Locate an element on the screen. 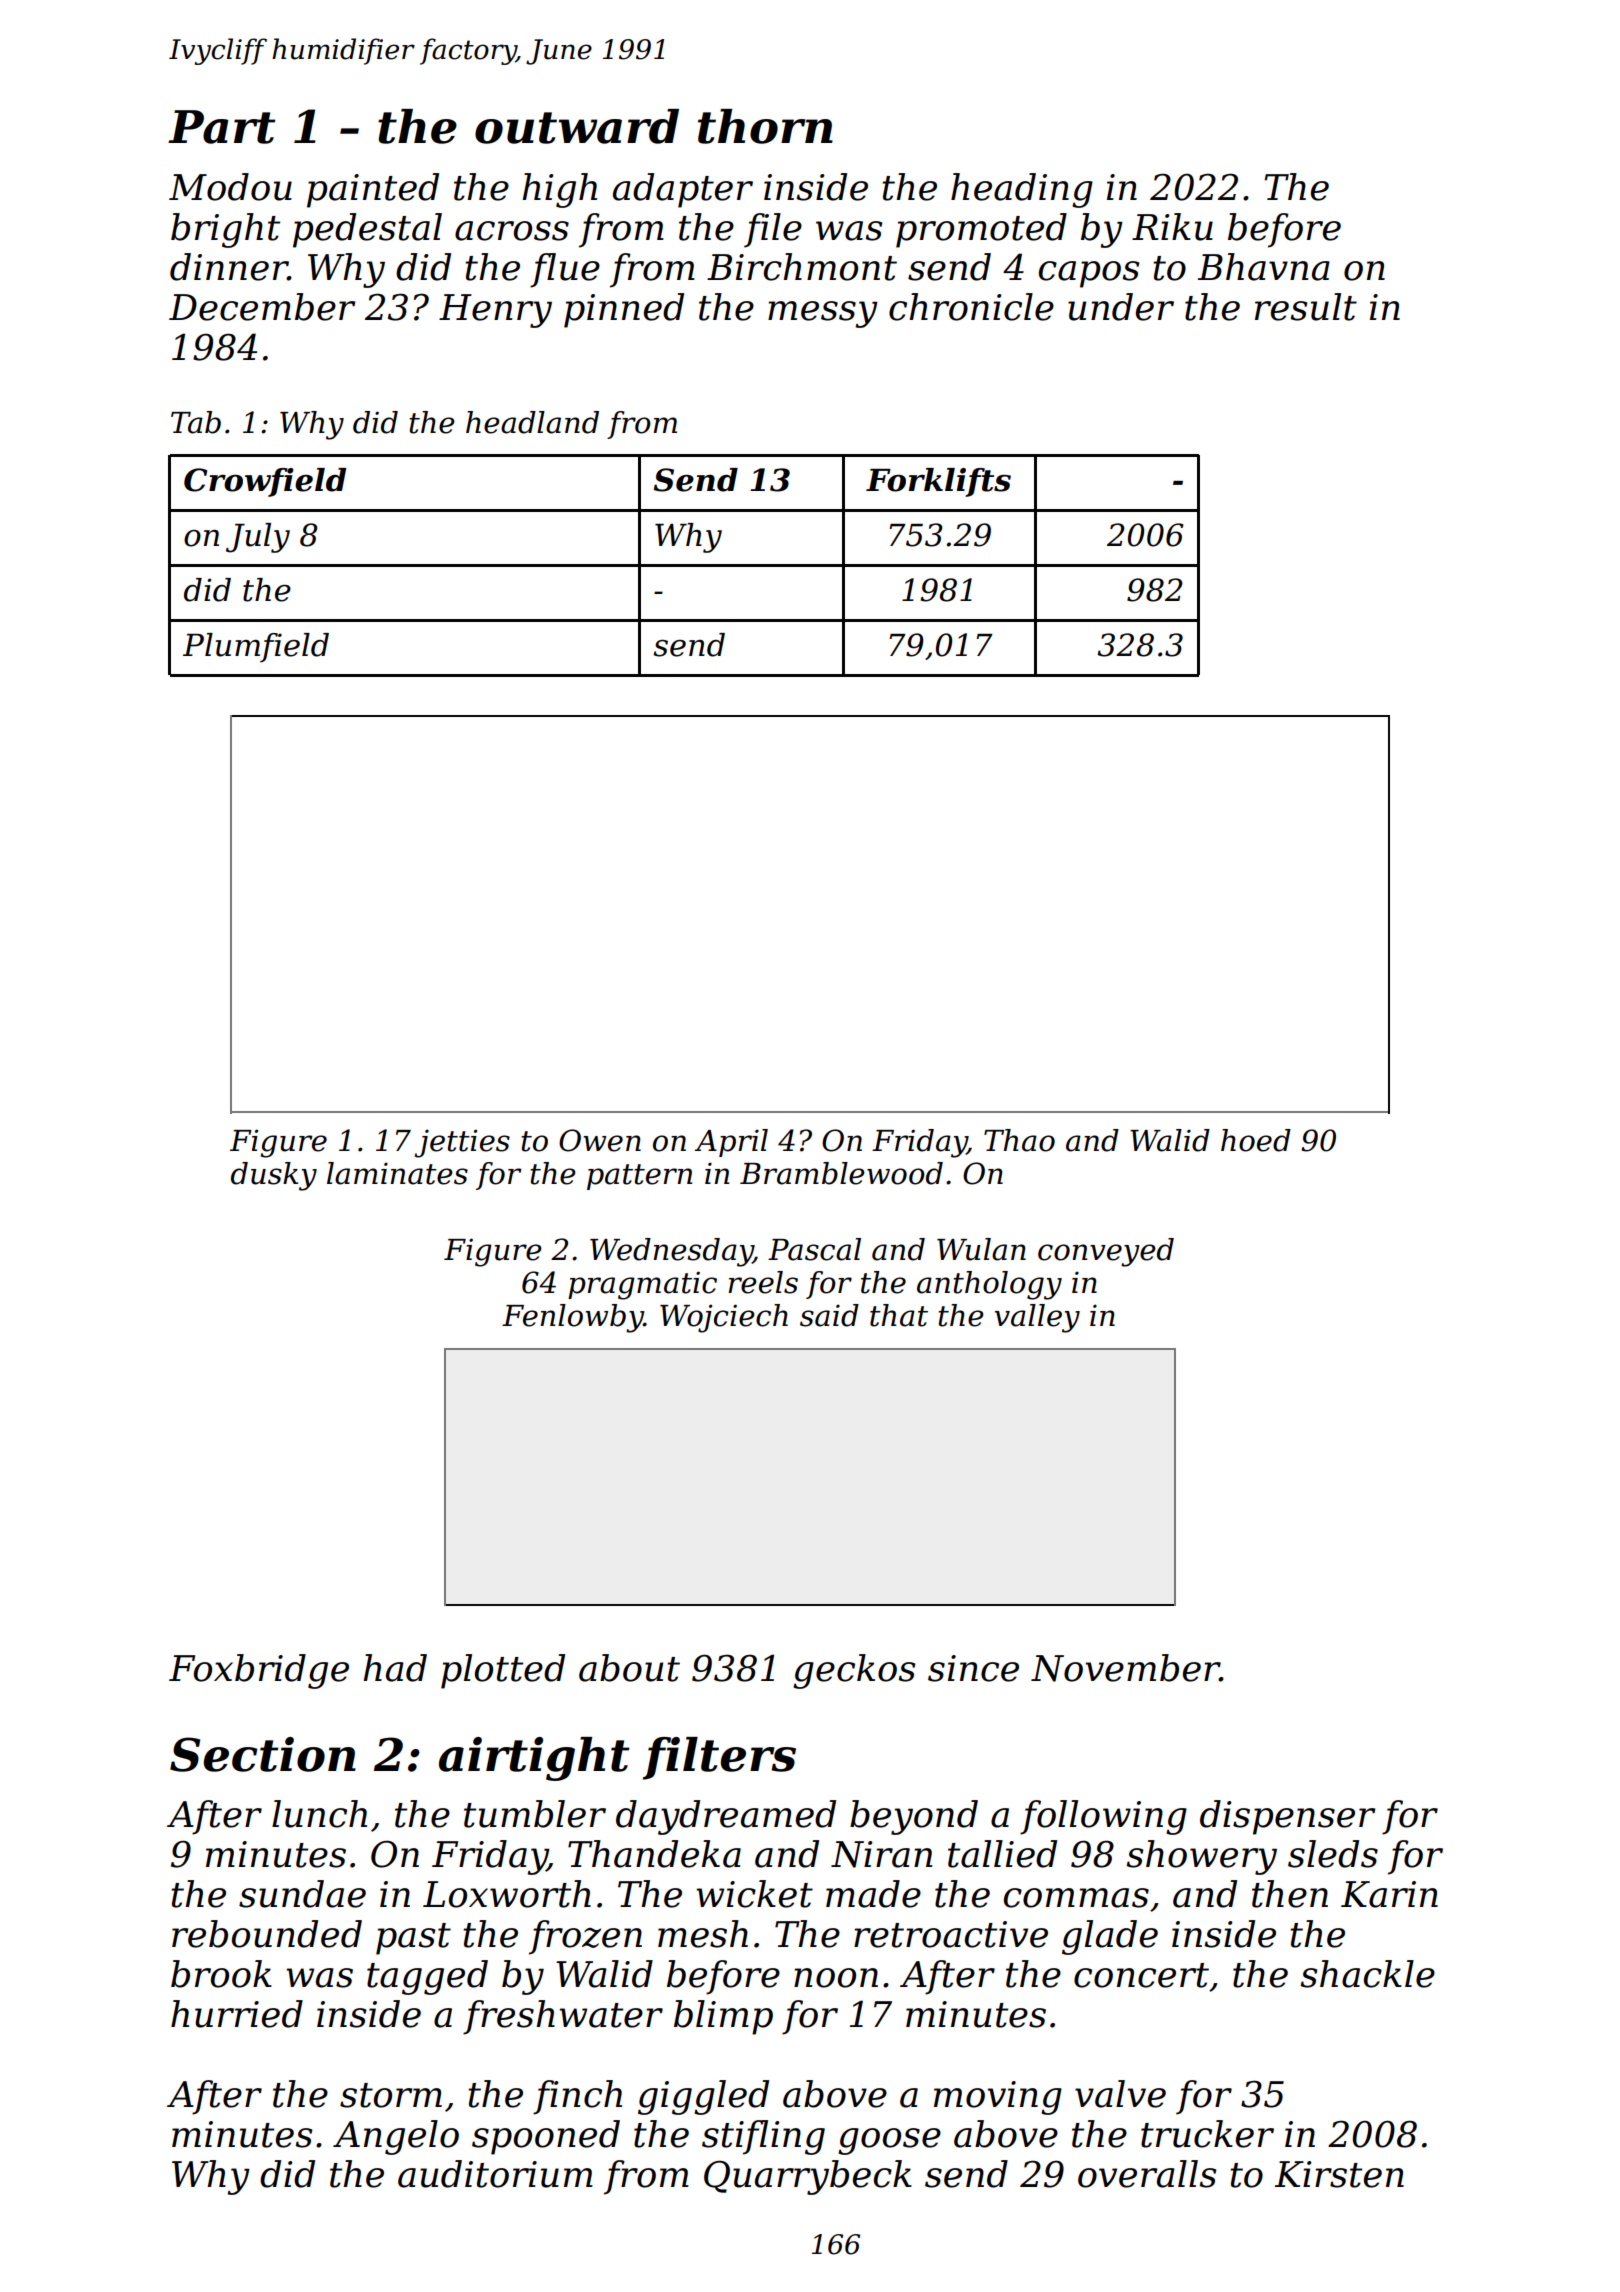 The height and width of the screenshot is (2292, 1620). tagged is located at coordinates (427, 1977).
